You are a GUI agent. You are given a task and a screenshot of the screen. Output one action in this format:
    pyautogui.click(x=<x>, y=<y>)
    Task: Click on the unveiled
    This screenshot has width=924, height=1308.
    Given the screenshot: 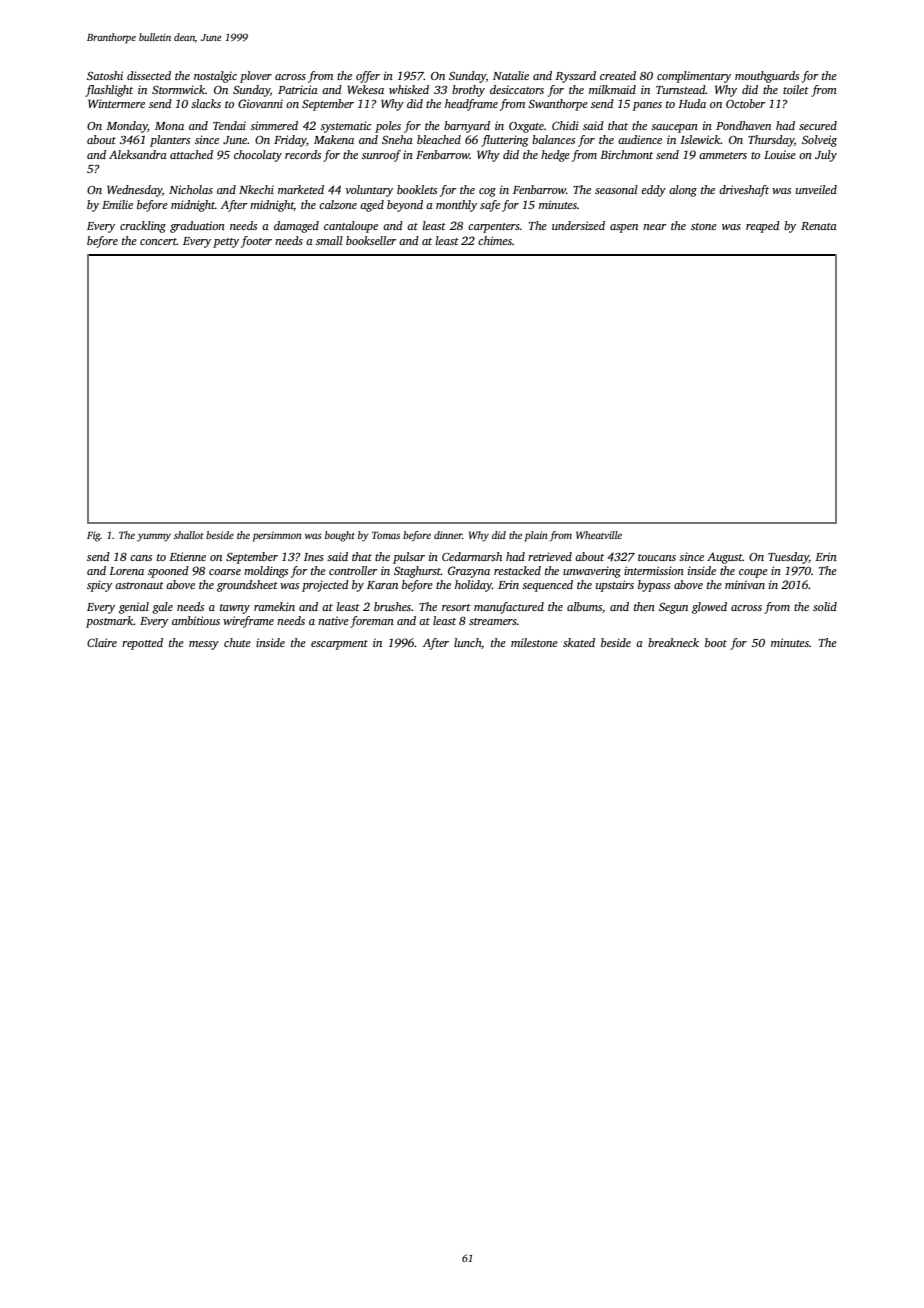 What is the action you would take?
    pyautogui.click(x=816, y=189)
